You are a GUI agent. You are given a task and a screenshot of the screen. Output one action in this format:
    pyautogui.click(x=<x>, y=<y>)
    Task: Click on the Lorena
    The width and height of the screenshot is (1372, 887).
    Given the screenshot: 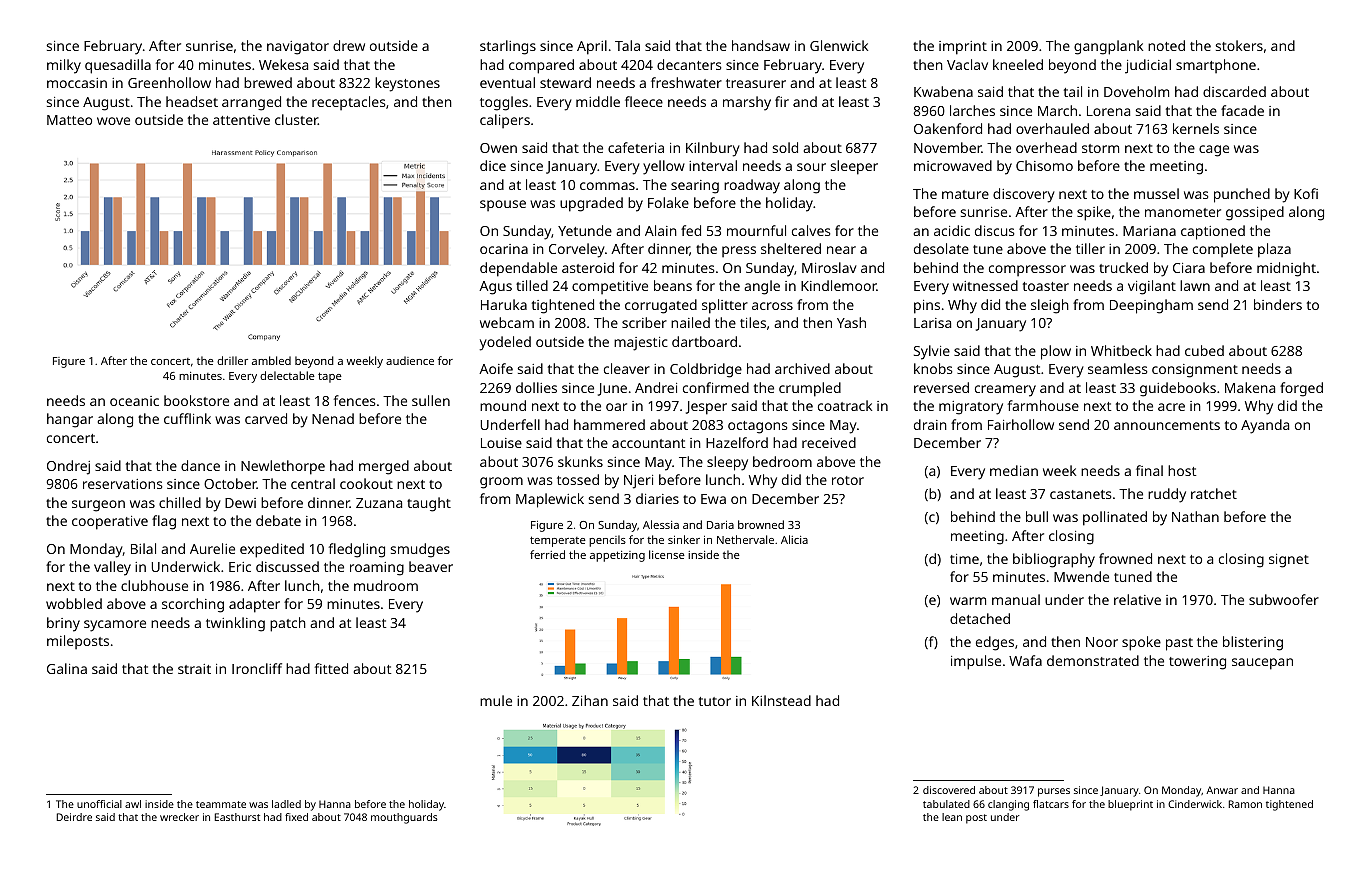 What is the action you would take?
    pyautogui.click(x=1108, y=111)
